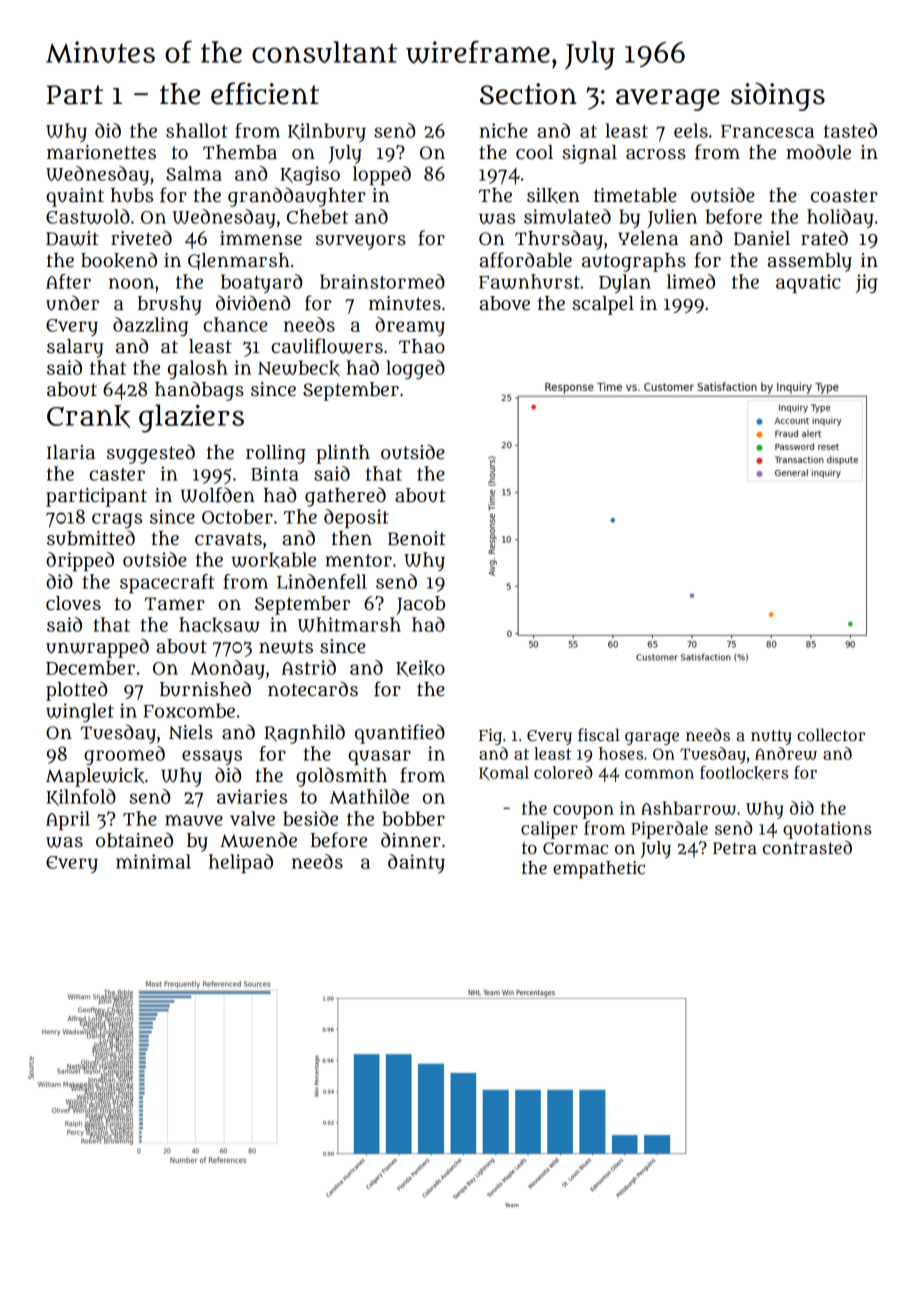 This screenshot has width=924, height=1308. What do you see at coordinates (88, 416) in the screenshot?
I see `Crank` at bounding box center [88, 416].
